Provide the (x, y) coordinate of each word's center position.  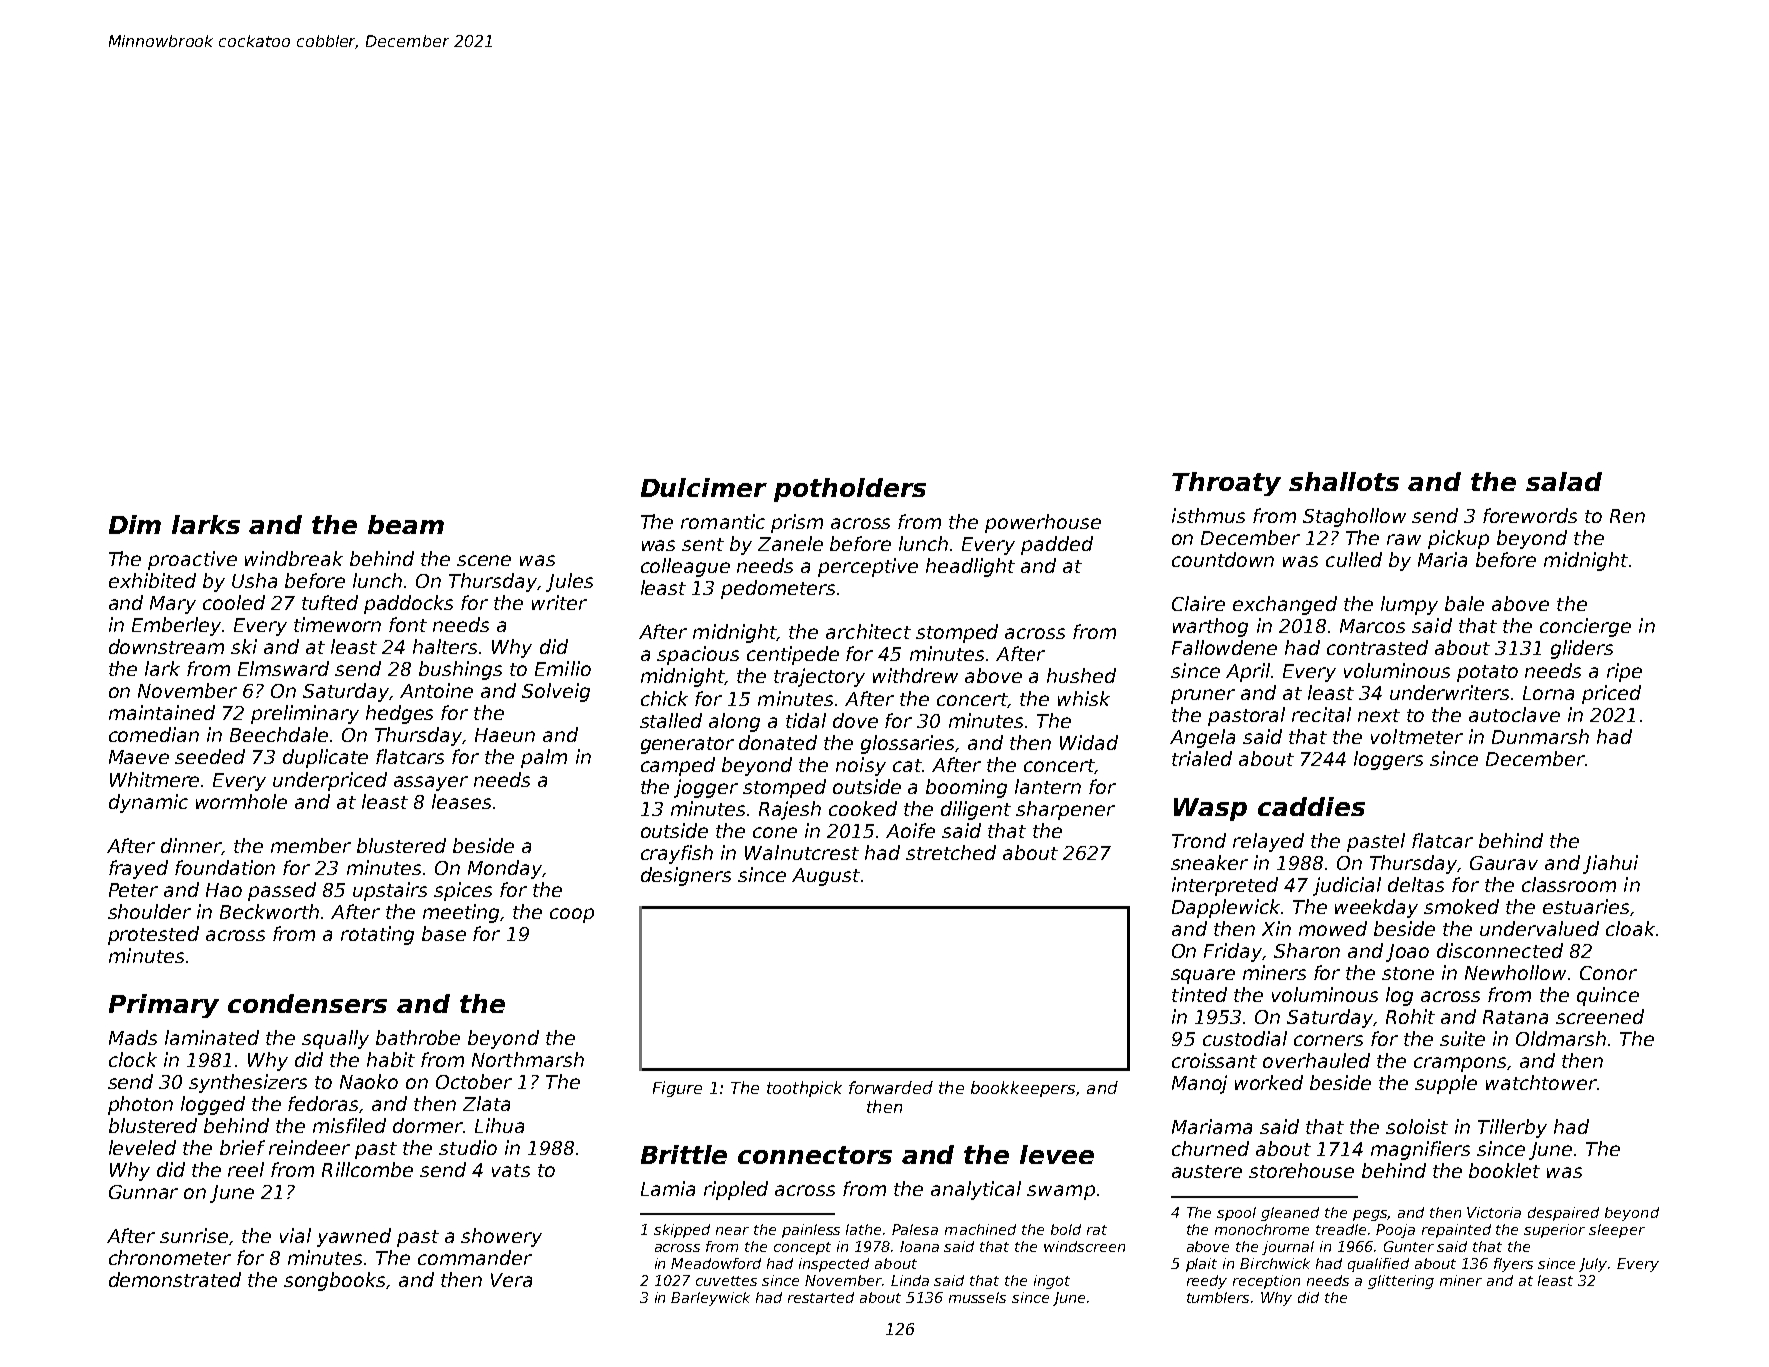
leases (461, 801)
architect (868, 631)
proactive (192, 560)
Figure (677, 1089)
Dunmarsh (1540, 736)
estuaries (1586, 906)
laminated (212, 1037)
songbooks (334, 1281)
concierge (1585, 627)
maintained (162, 712)
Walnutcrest (802, 852)
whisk (1084, 698)
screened (1600, 1016)
